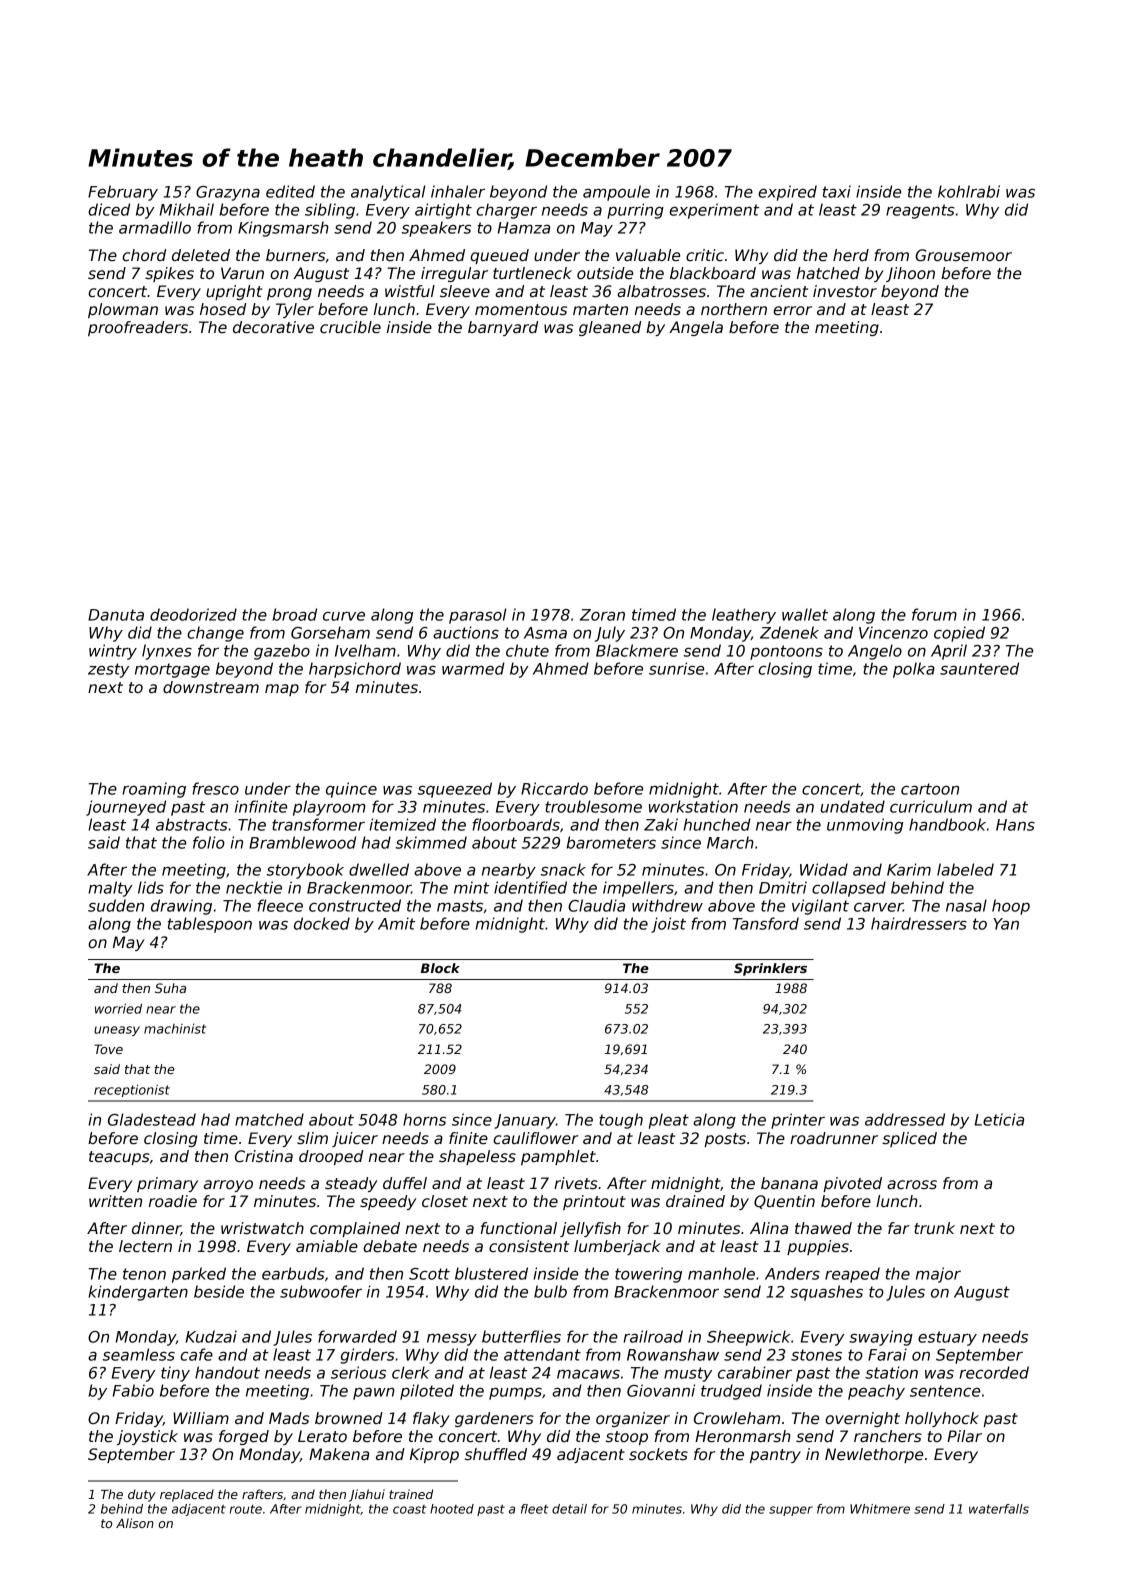 The image size is (1124, 1589). I want to click on forum, so click(934, 614).
